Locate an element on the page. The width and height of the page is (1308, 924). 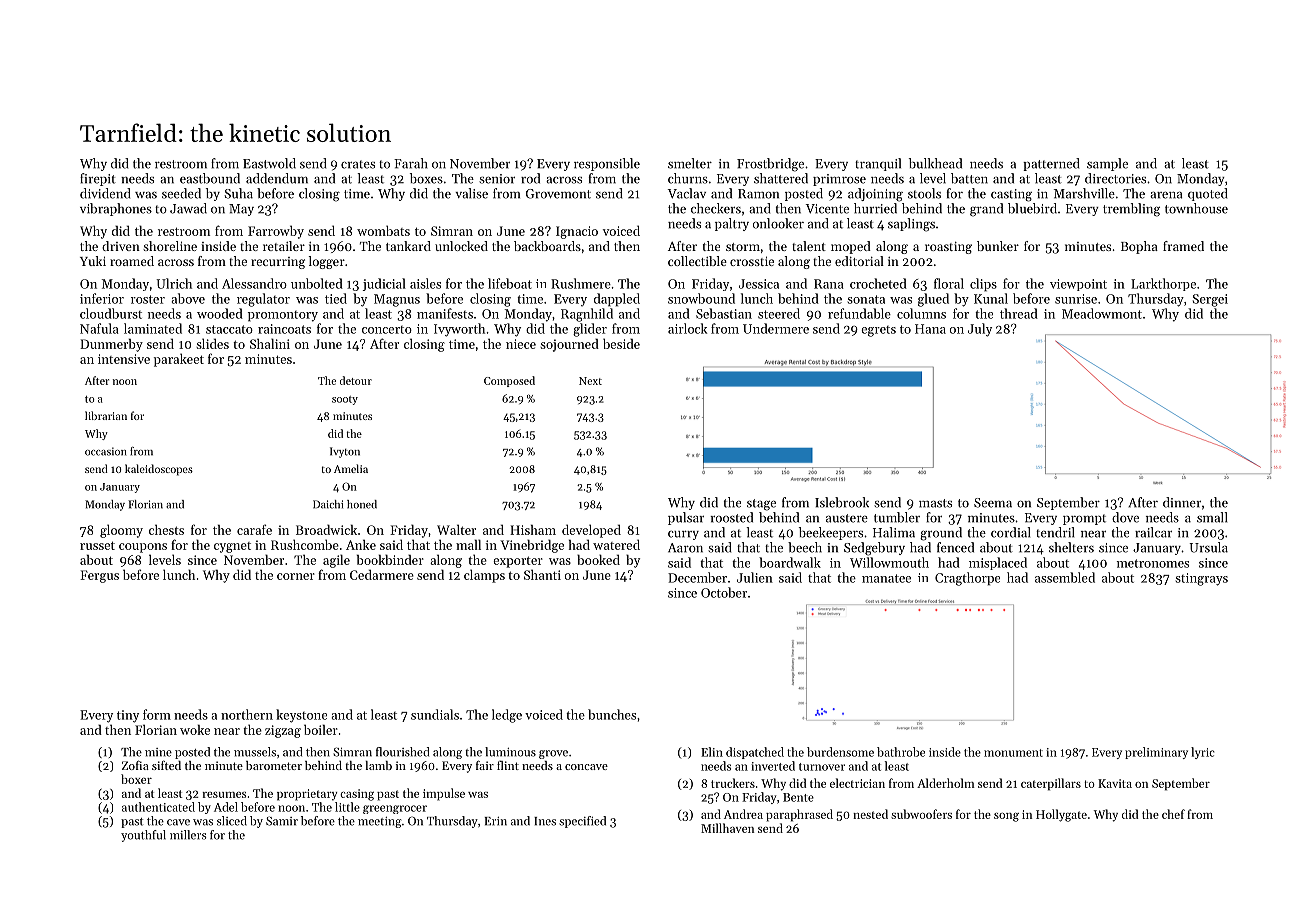
Amelia is located at coordinates (351, 468).
